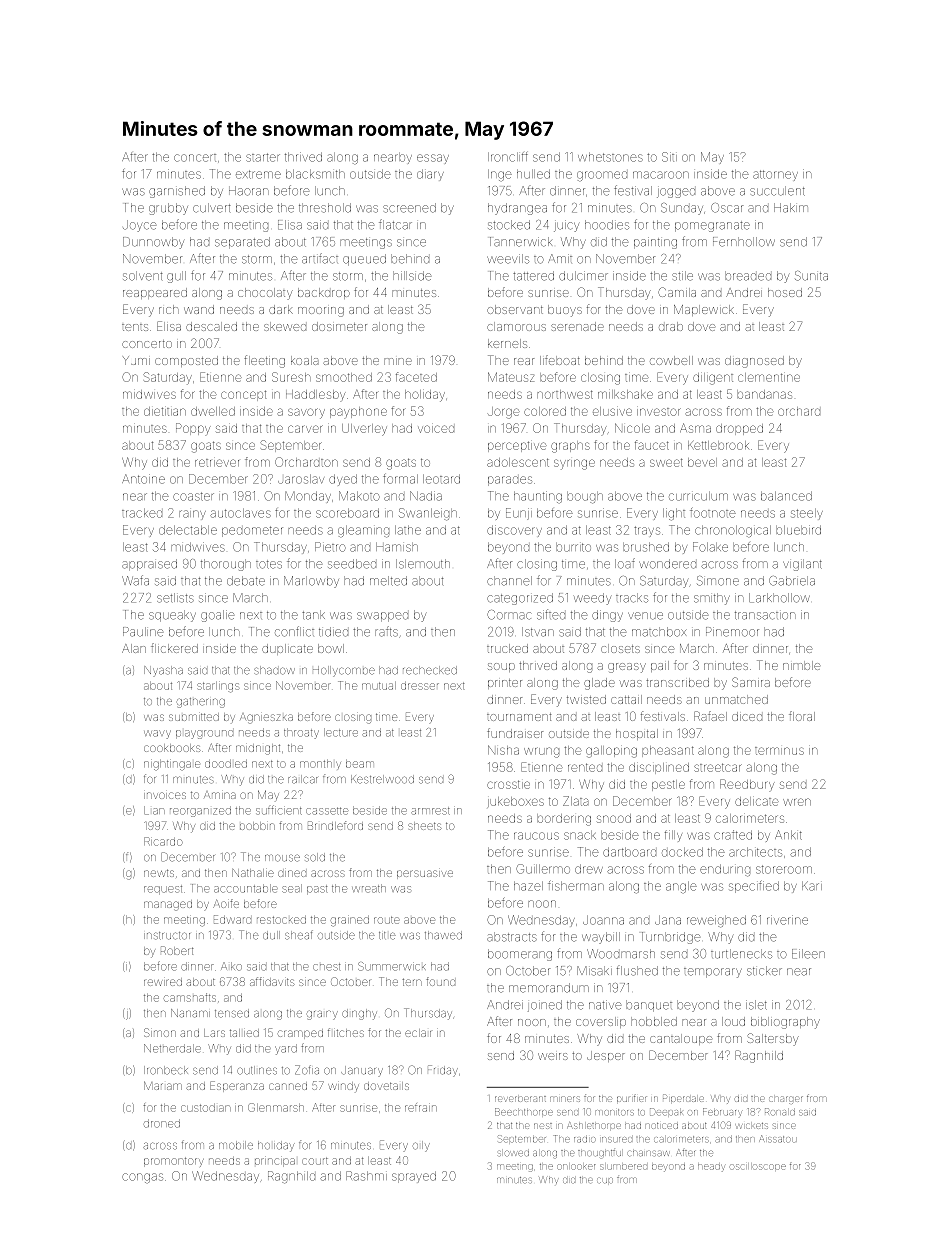  What do you see at coordinates (677, 292) in the image?
I see `Camila` at bounding box center [677, 292].
